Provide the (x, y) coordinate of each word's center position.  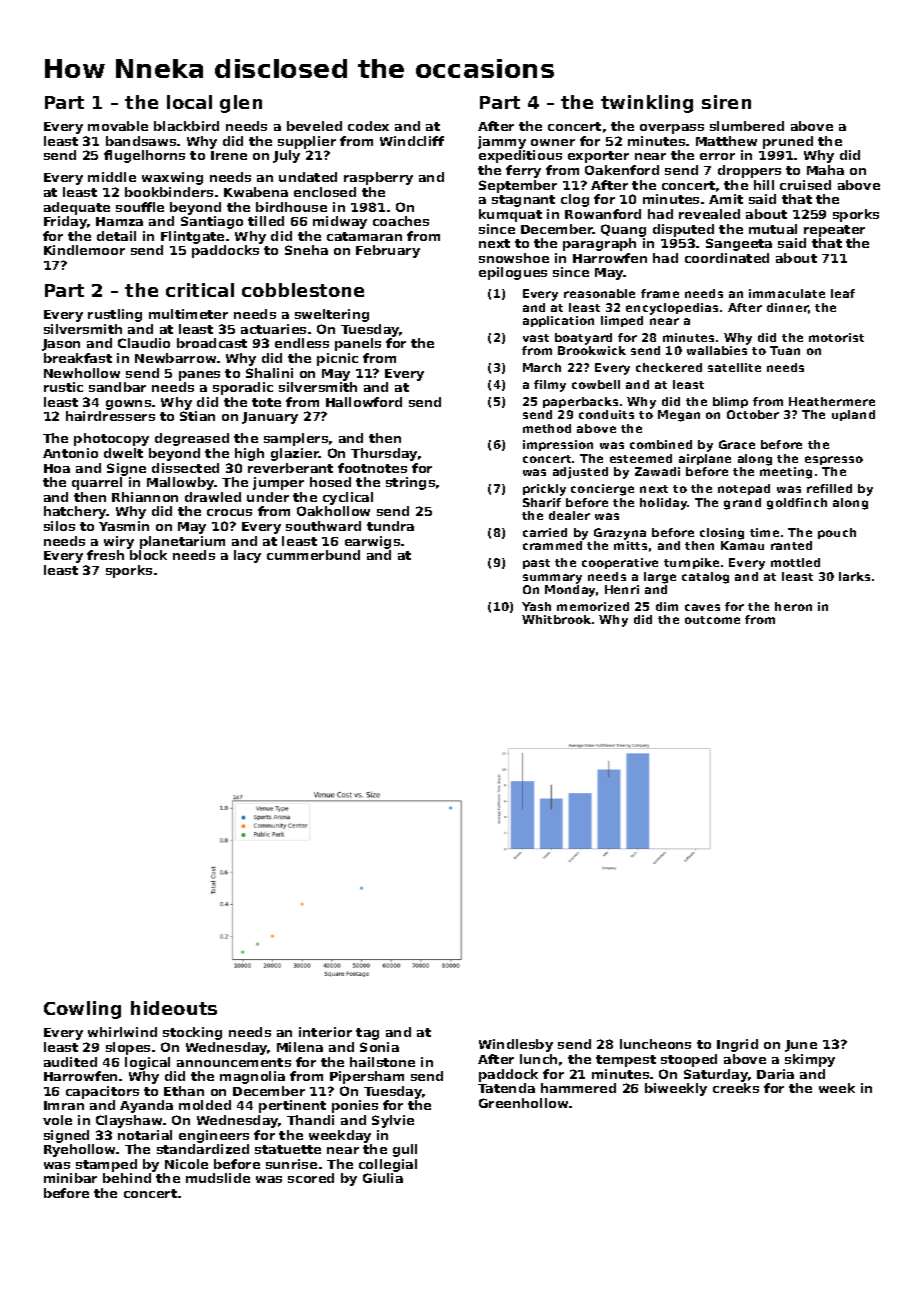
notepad (744, 489)
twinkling (647, 104)
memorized (593, 606)
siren (726, 102)
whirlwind (122, 1032)
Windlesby (516, 1045)
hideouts (174, 1008)
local (189, 102)
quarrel (97, 483)
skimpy (810, 1060)
